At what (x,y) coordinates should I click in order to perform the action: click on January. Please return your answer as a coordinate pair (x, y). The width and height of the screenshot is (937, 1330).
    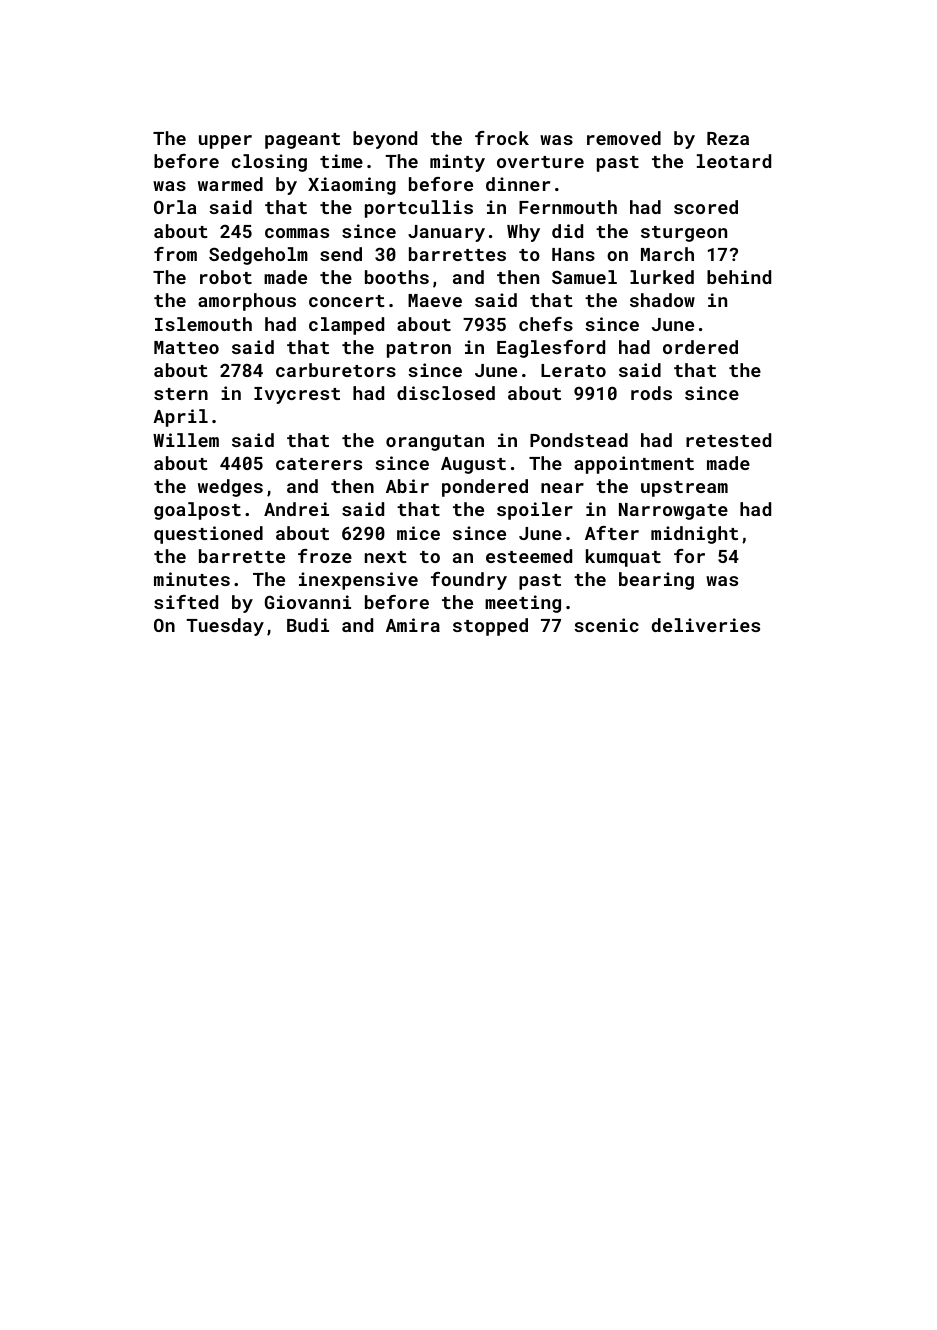
    Looking at the image, I should click on (446, 233).
